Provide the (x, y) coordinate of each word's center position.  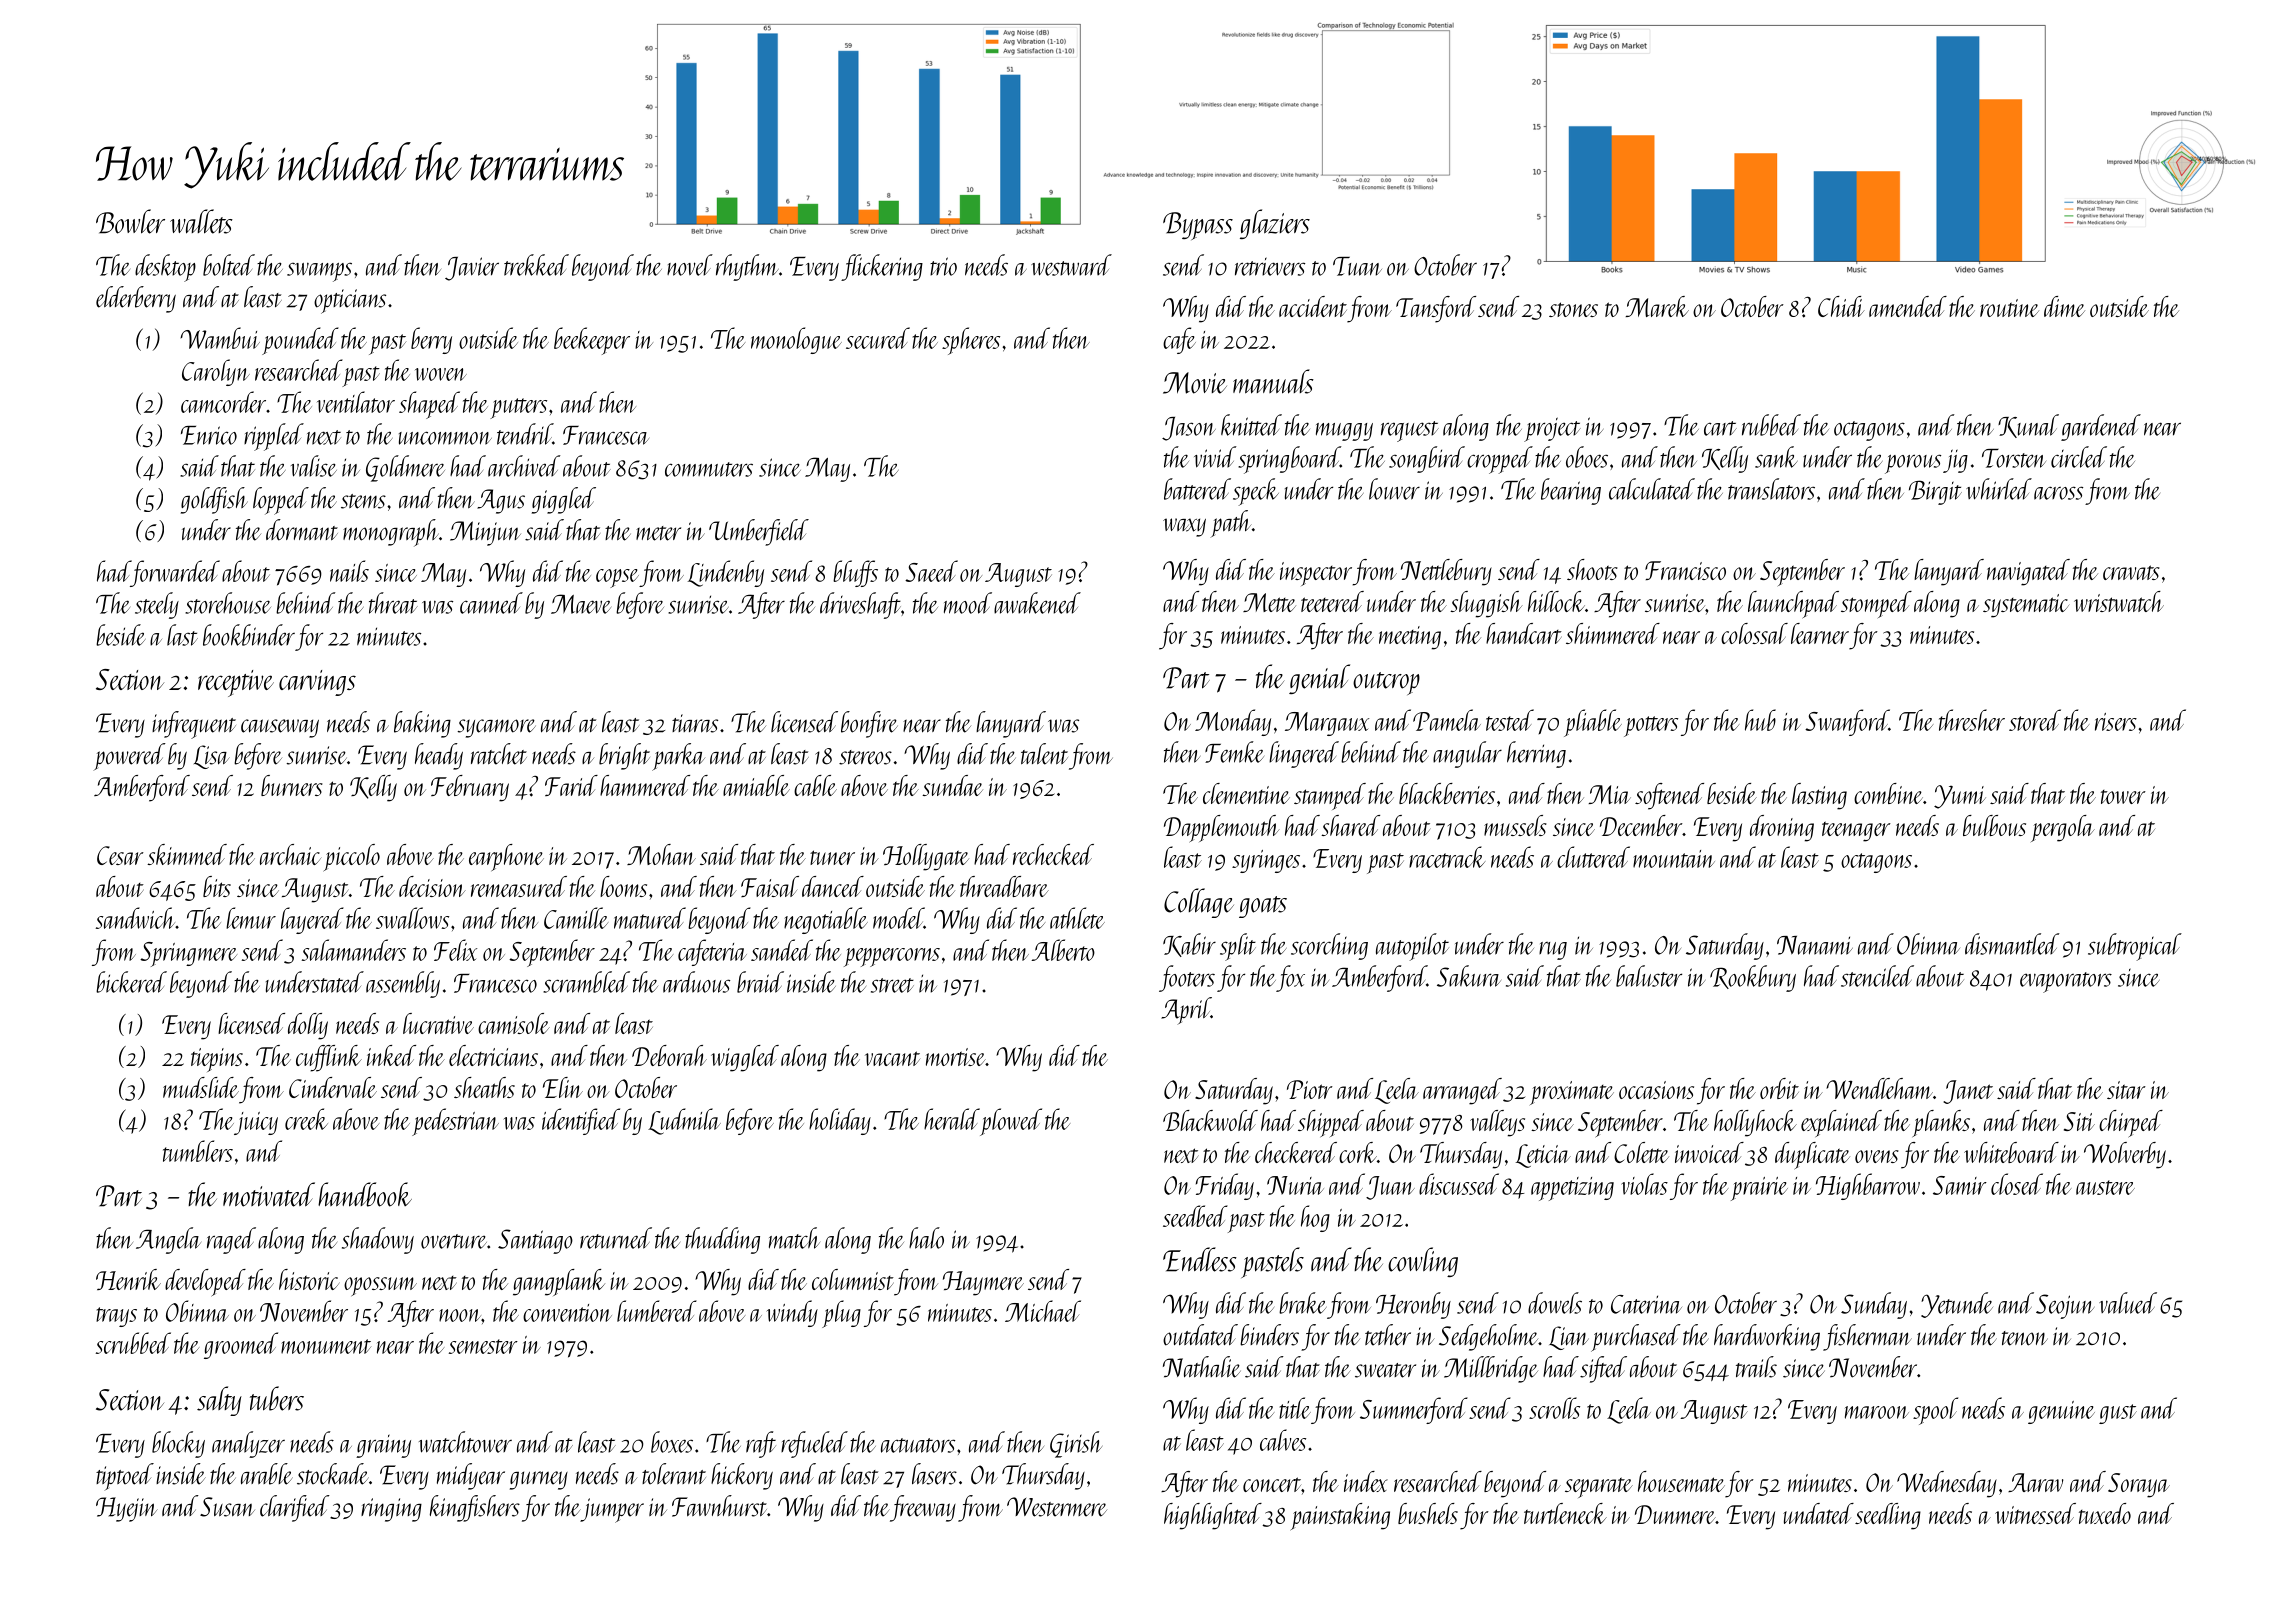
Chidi (1841, 306)
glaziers (1275, 224)
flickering (882, 267)
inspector (1316, 574)
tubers (277, 1398)
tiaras (695, 723)
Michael (1043, 1311)
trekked (536, 265)
